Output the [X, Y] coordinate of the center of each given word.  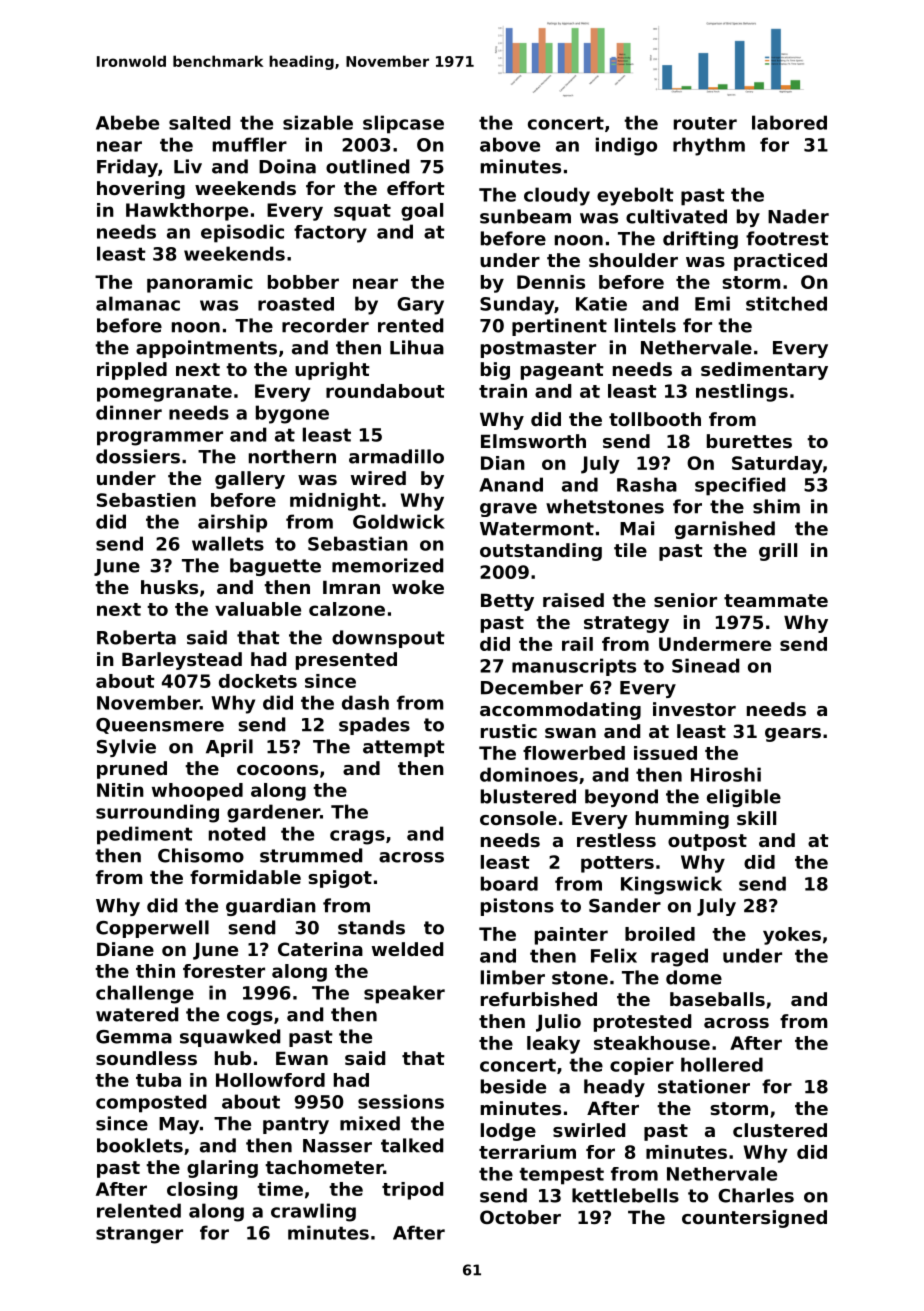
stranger [139, 1235]
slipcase [403, 124]
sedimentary [764, 371]
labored [789, 122]
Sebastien [146, 500]
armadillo [396, 456]
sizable [318, 122]
